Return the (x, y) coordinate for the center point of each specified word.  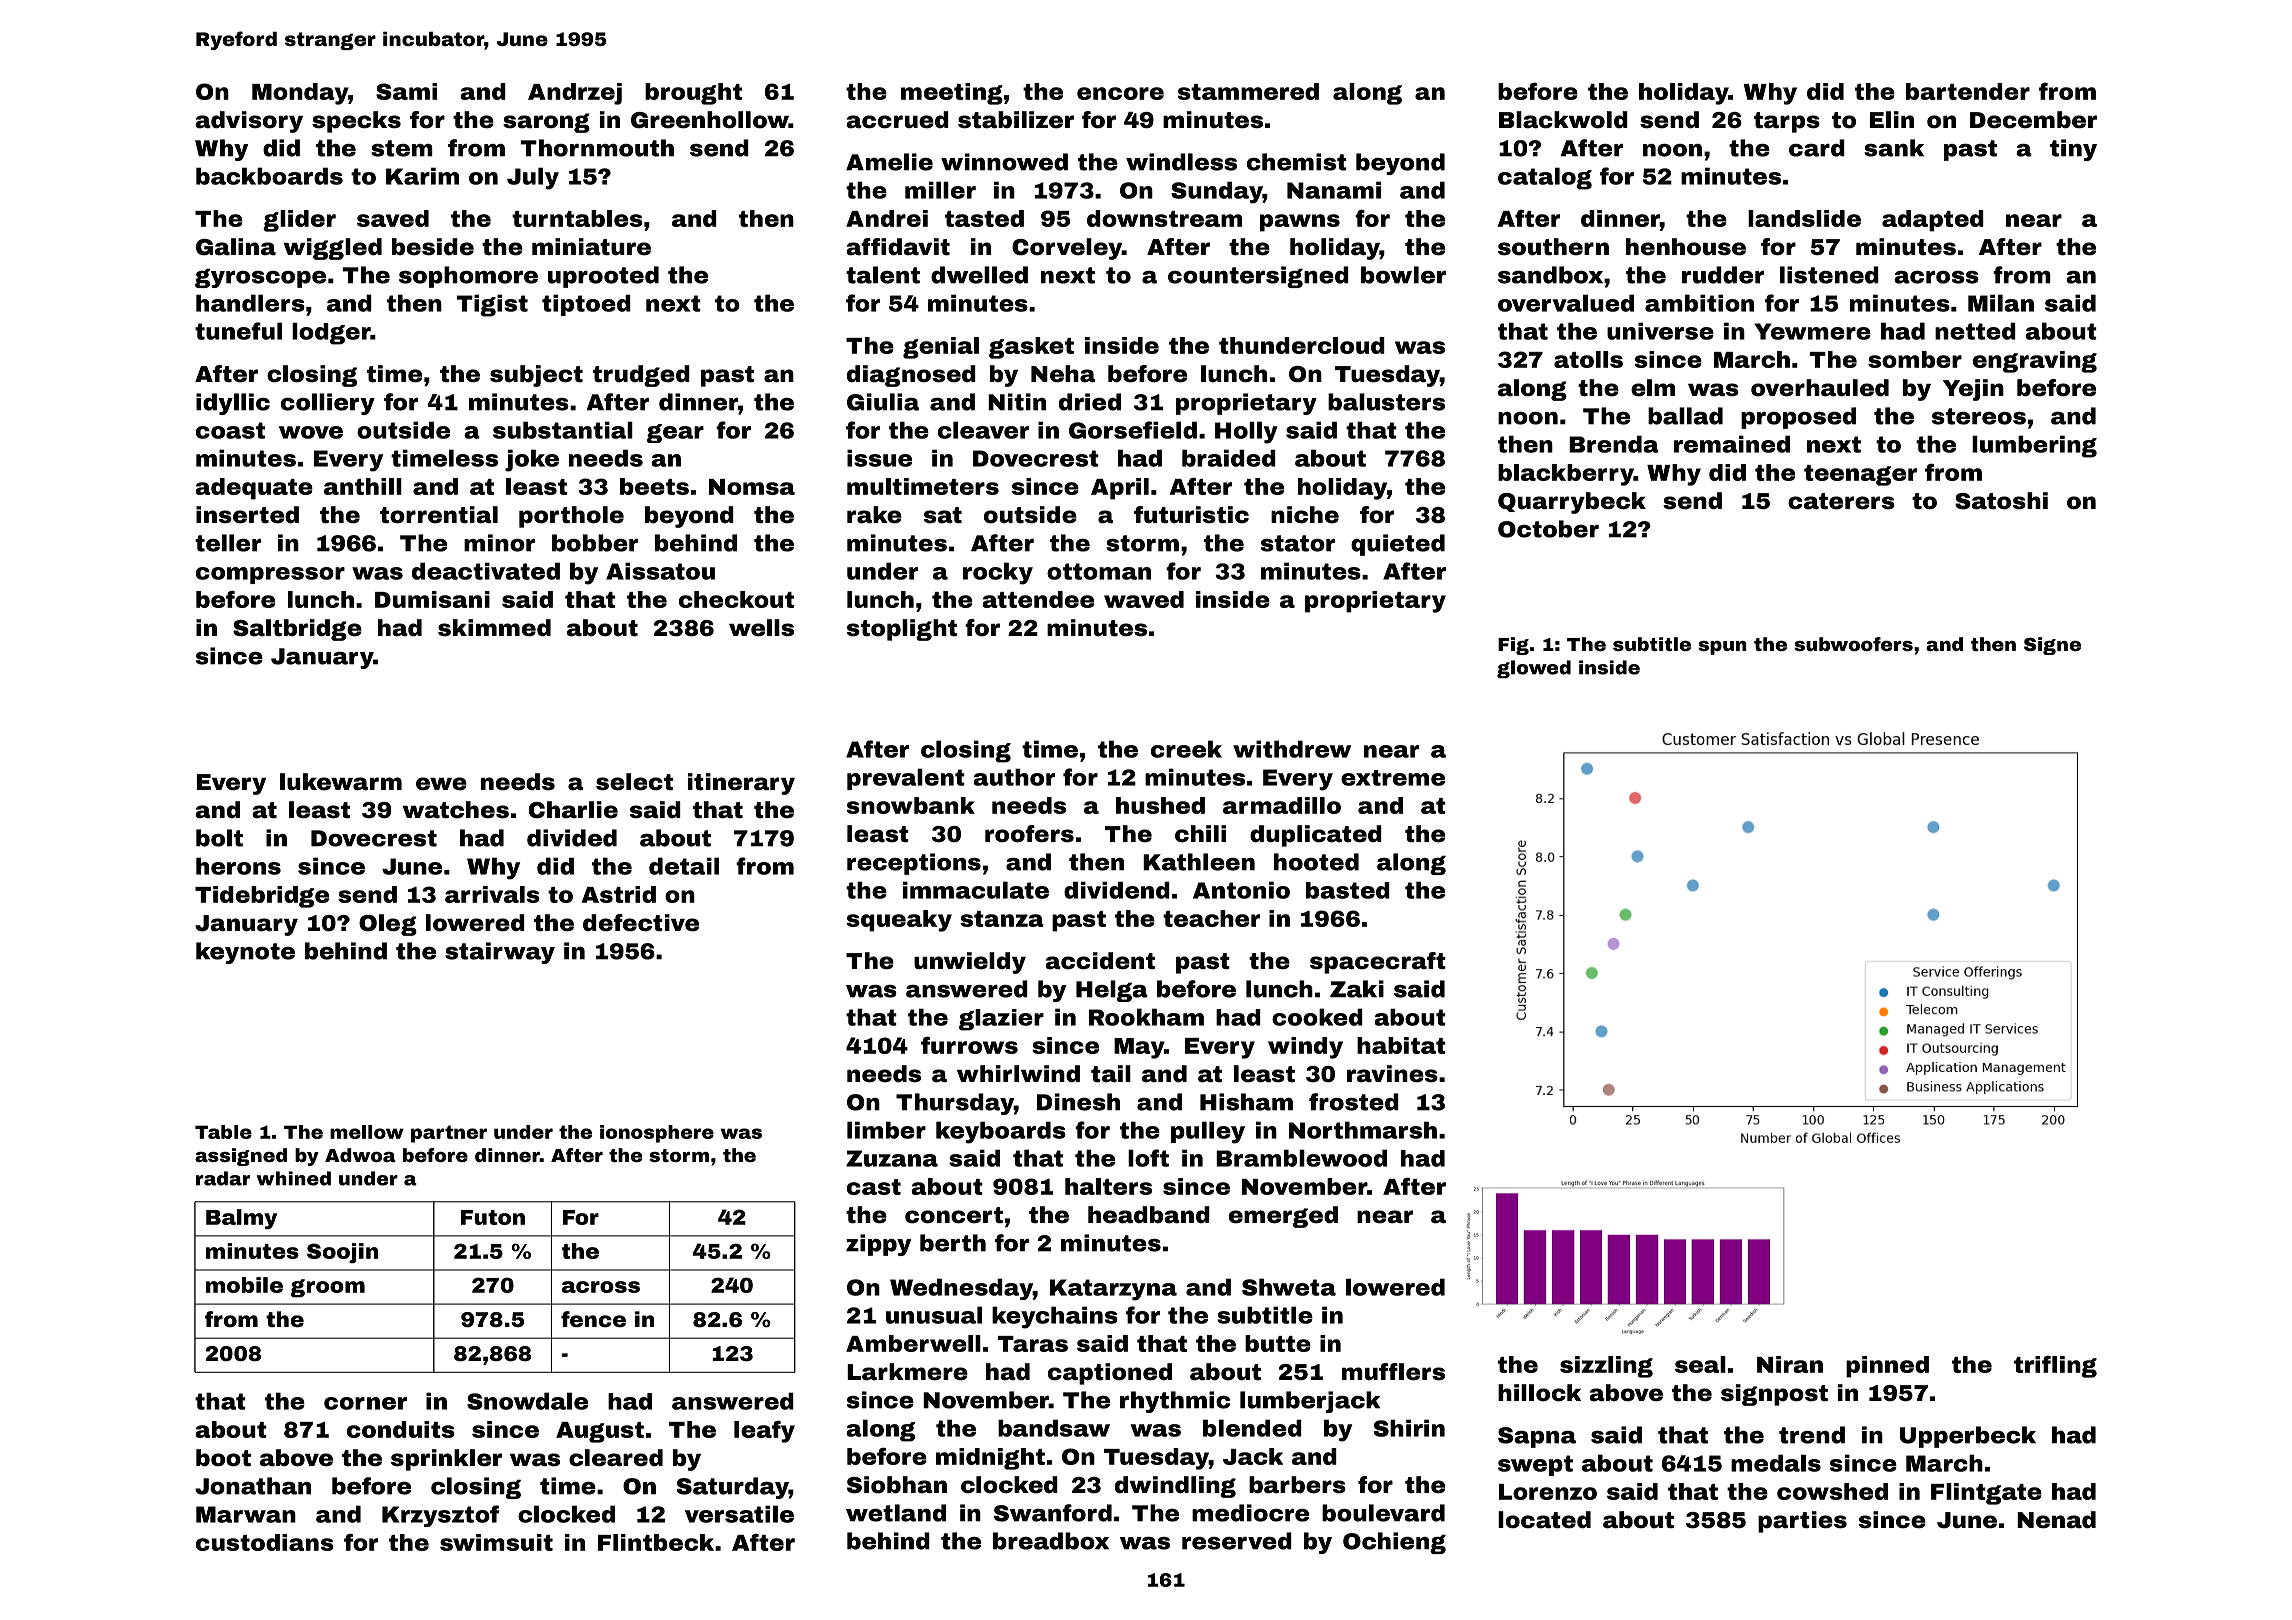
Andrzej (575, 94)
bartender (1968, 91)
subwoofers (1853, 644)
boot (223, 1458)
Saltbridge (297, 630)
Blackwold (1563, 120)
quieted (1398, 545)
